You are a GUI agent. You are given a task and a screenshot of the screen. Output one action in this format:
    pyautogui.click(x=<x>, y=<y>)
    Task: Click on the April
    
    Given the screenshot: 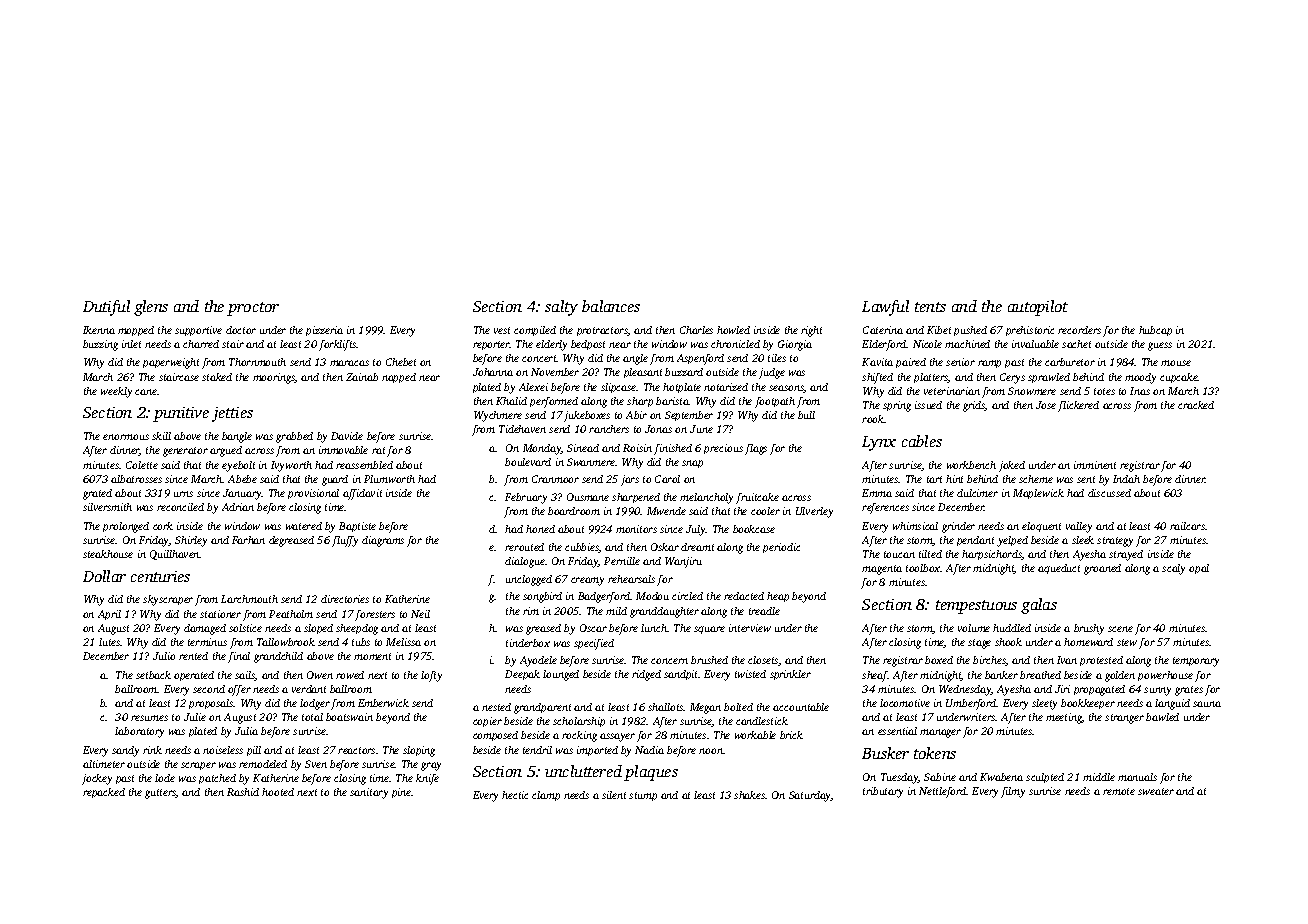 What is the action you would take?
    pyautogui.click(x=109, y=615)
